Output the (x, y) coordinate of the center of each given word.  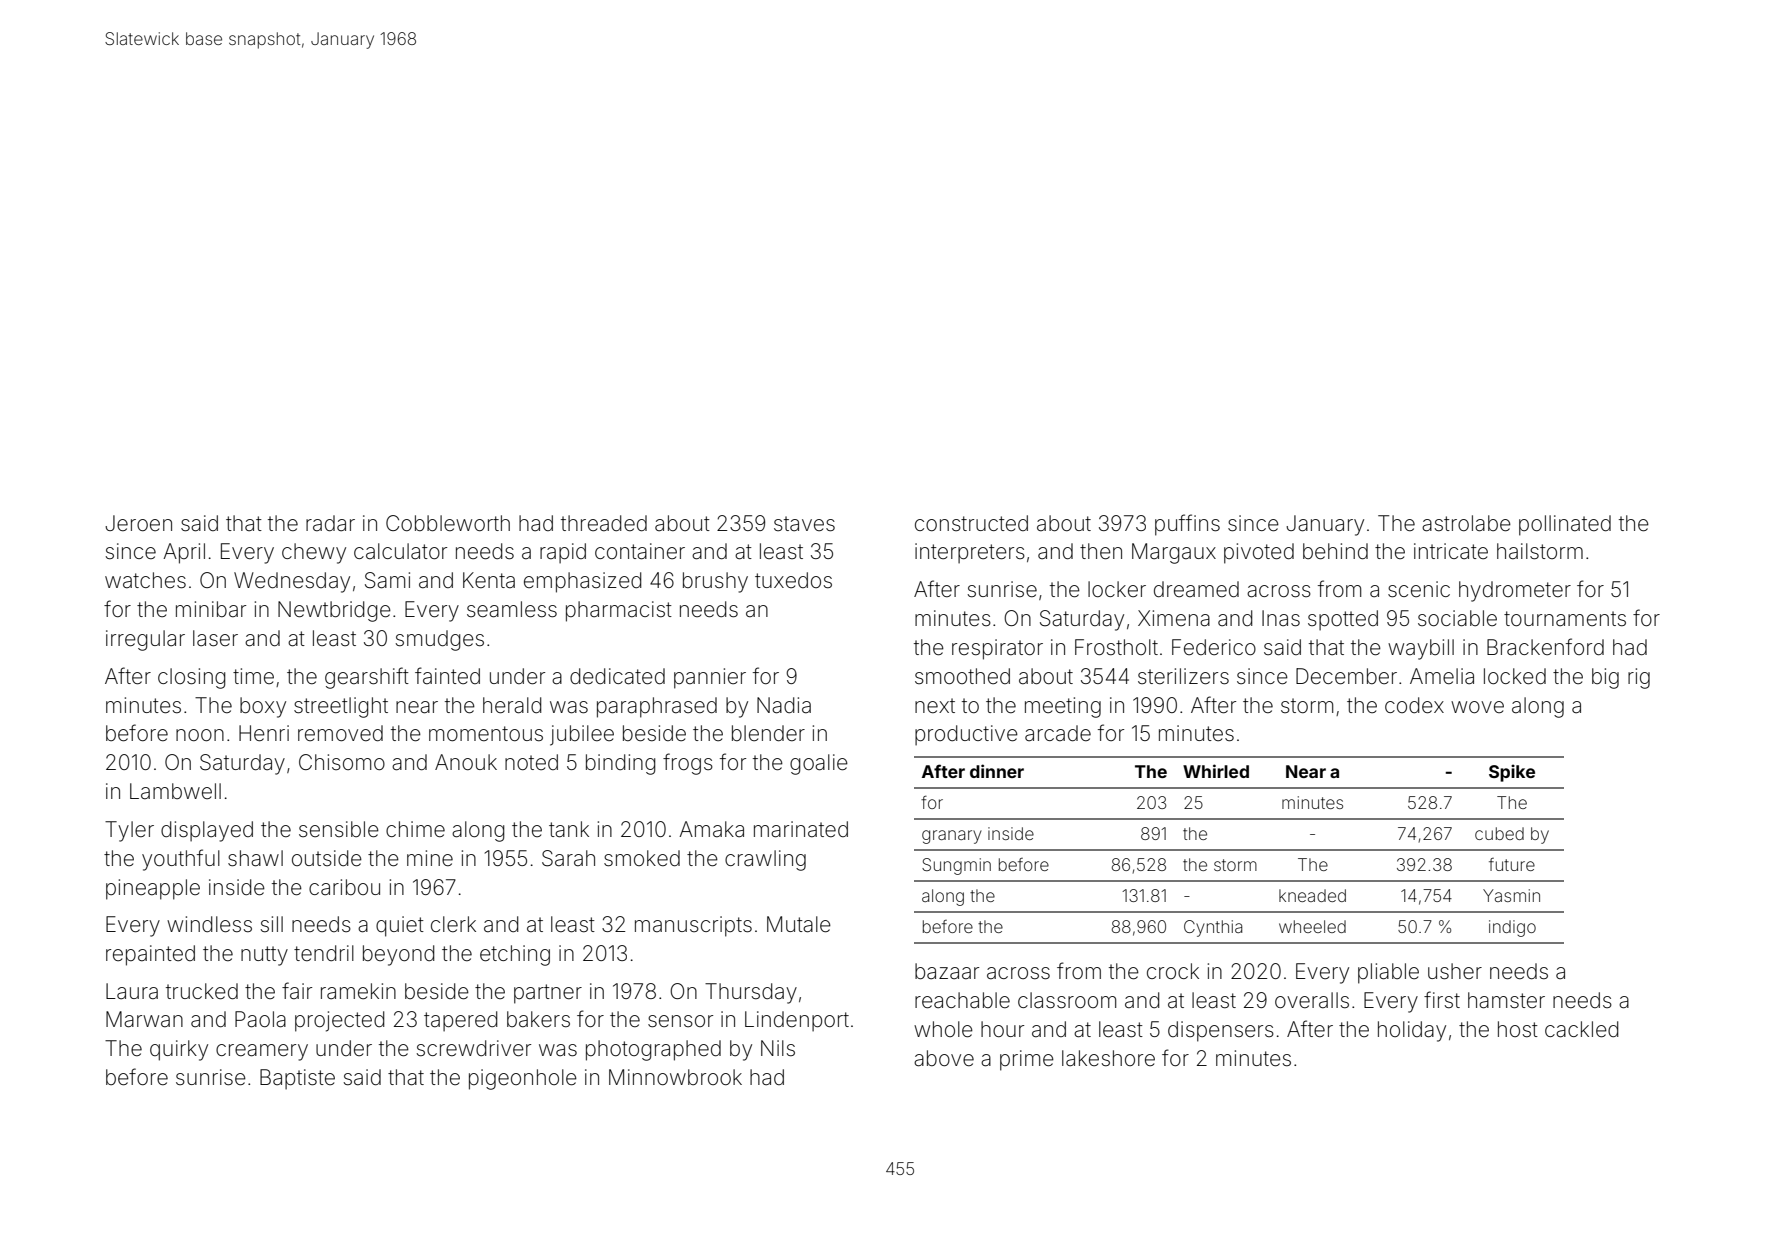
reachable (962, 1000)
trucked (202, 991)
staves (804, 524)
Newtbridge (334, 611)
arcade (1058, 733)
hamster (1506, 1000)
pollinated (1565, 525)
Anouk (466, 762)
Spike (1512, 773)
